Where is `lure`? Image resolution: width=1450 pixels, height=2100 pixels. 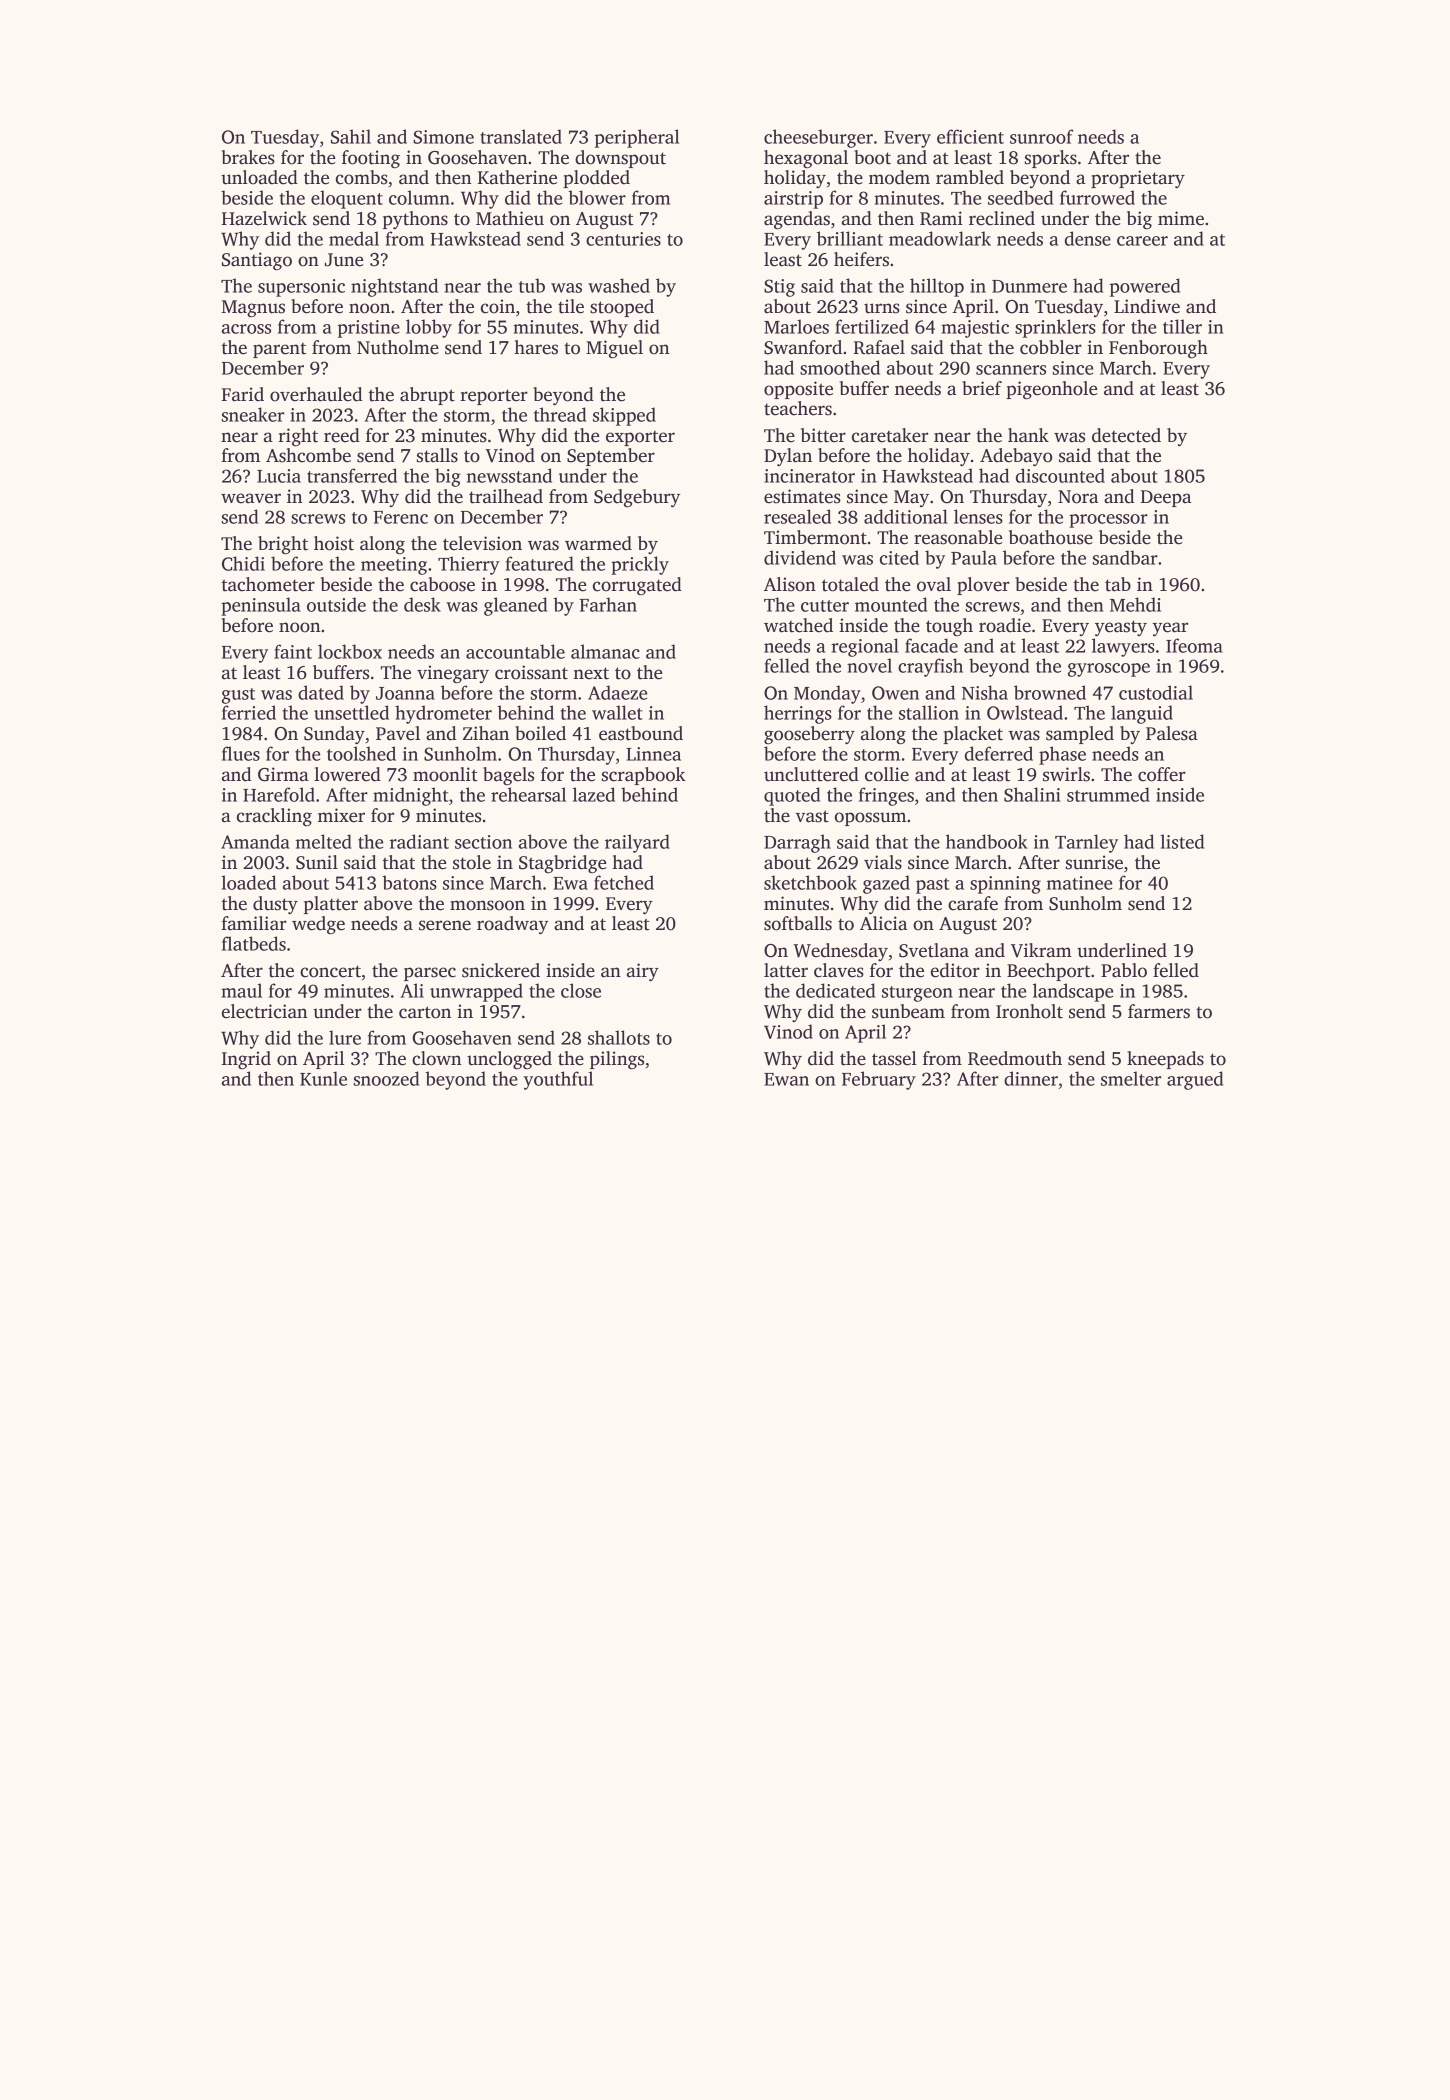 lure is located at coordinates (345, 1037).
